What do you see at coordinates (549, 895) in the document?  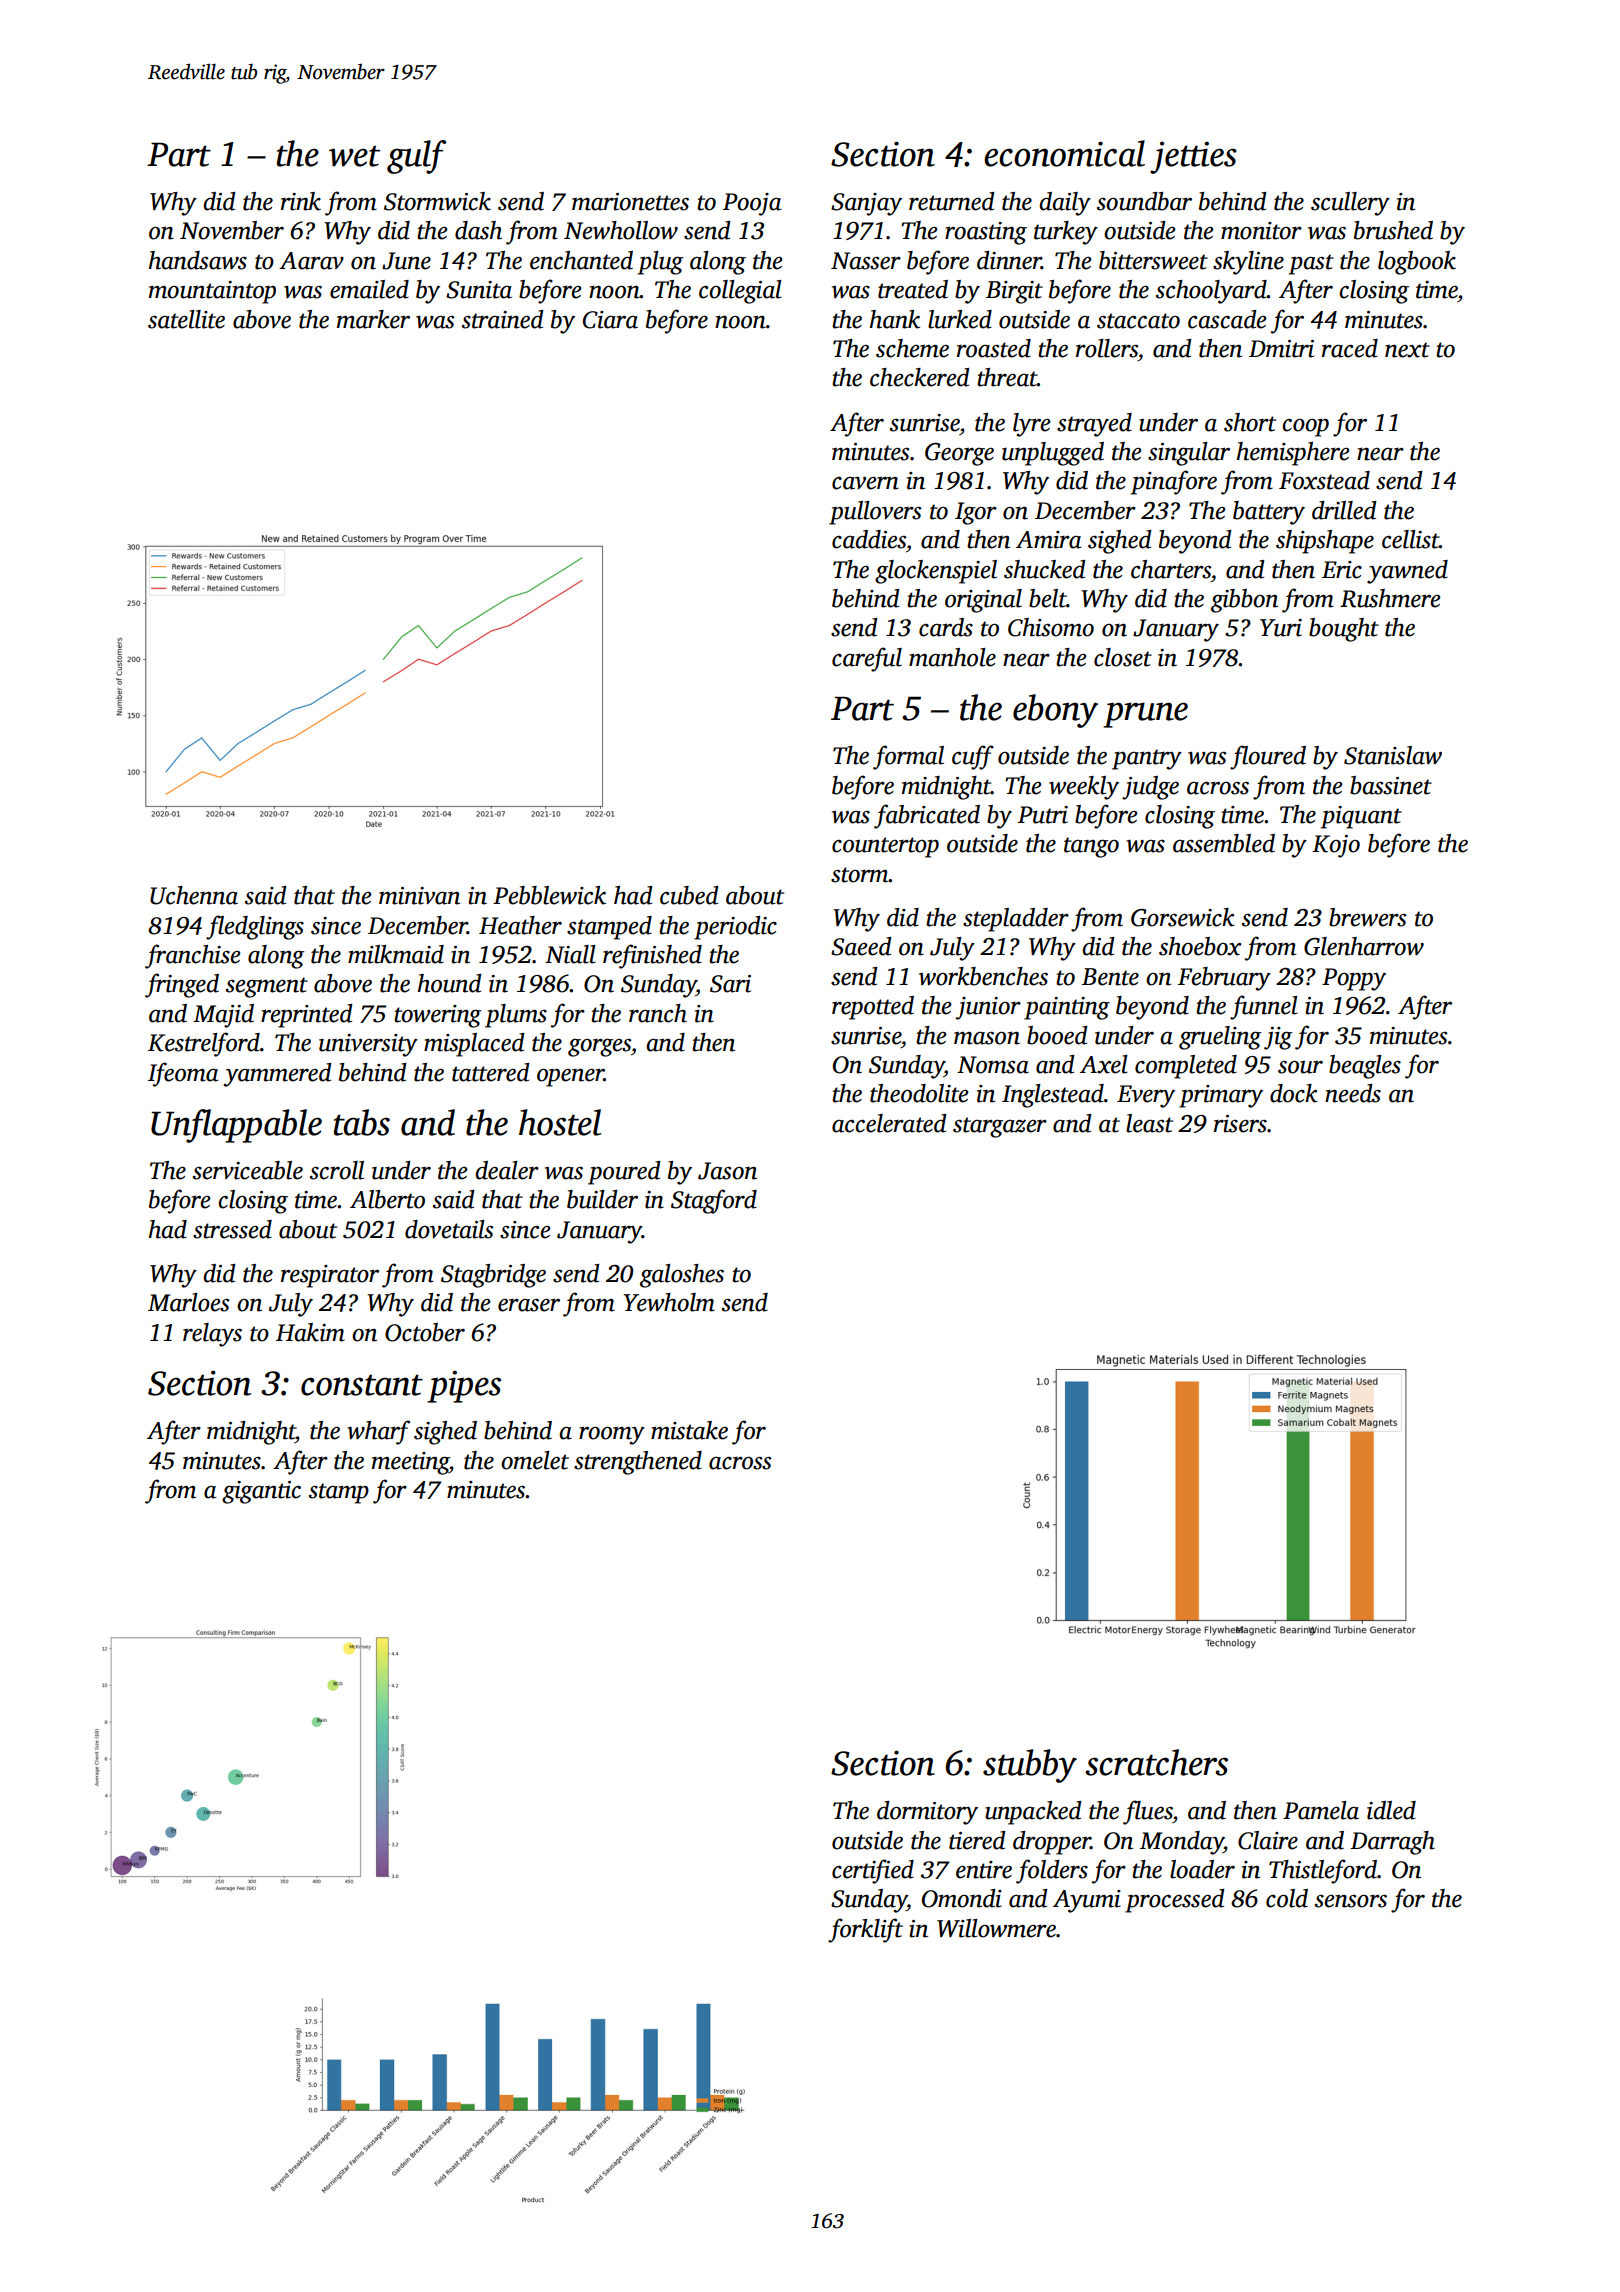 I see `Pebblewick` at bounding box center [549, 895].
